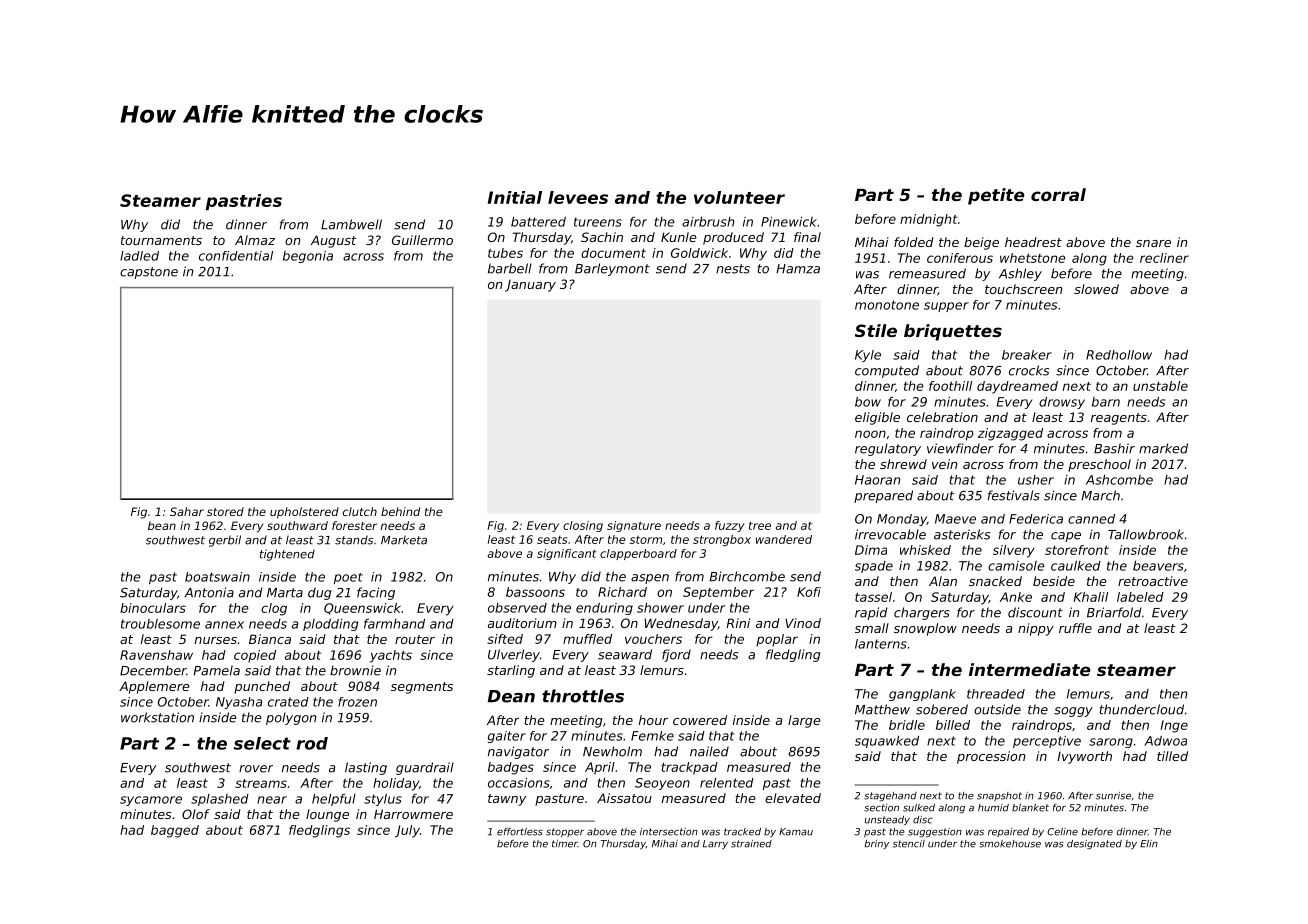  Describe the element at coordinates (1033, 258) in the screenshot. I see `whetstone` at that location.
